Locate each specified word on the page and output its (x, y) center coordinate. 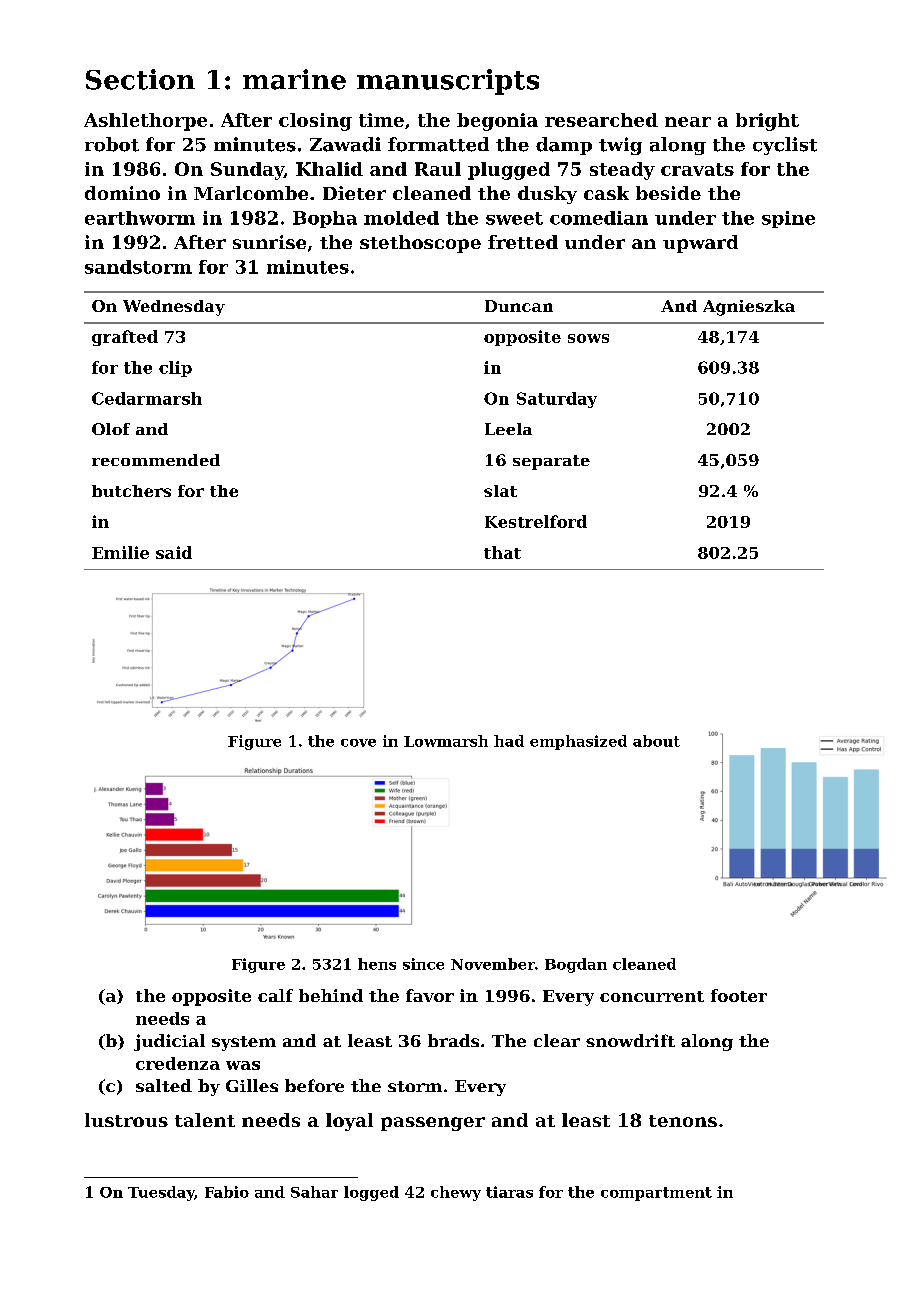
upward (700, 244)
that (502, 552)
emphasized (578, 742)
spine (788, 219)
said (174, 552)
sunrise (269, 242)
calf (275, 995)
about (656, 741)
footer (739, 995)
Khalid (329, 169)
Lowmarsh (446, 741)
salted (164, 1085)
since (423, 964)
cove (358, 743)
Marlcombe (251, 193)
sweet (514, 218)
